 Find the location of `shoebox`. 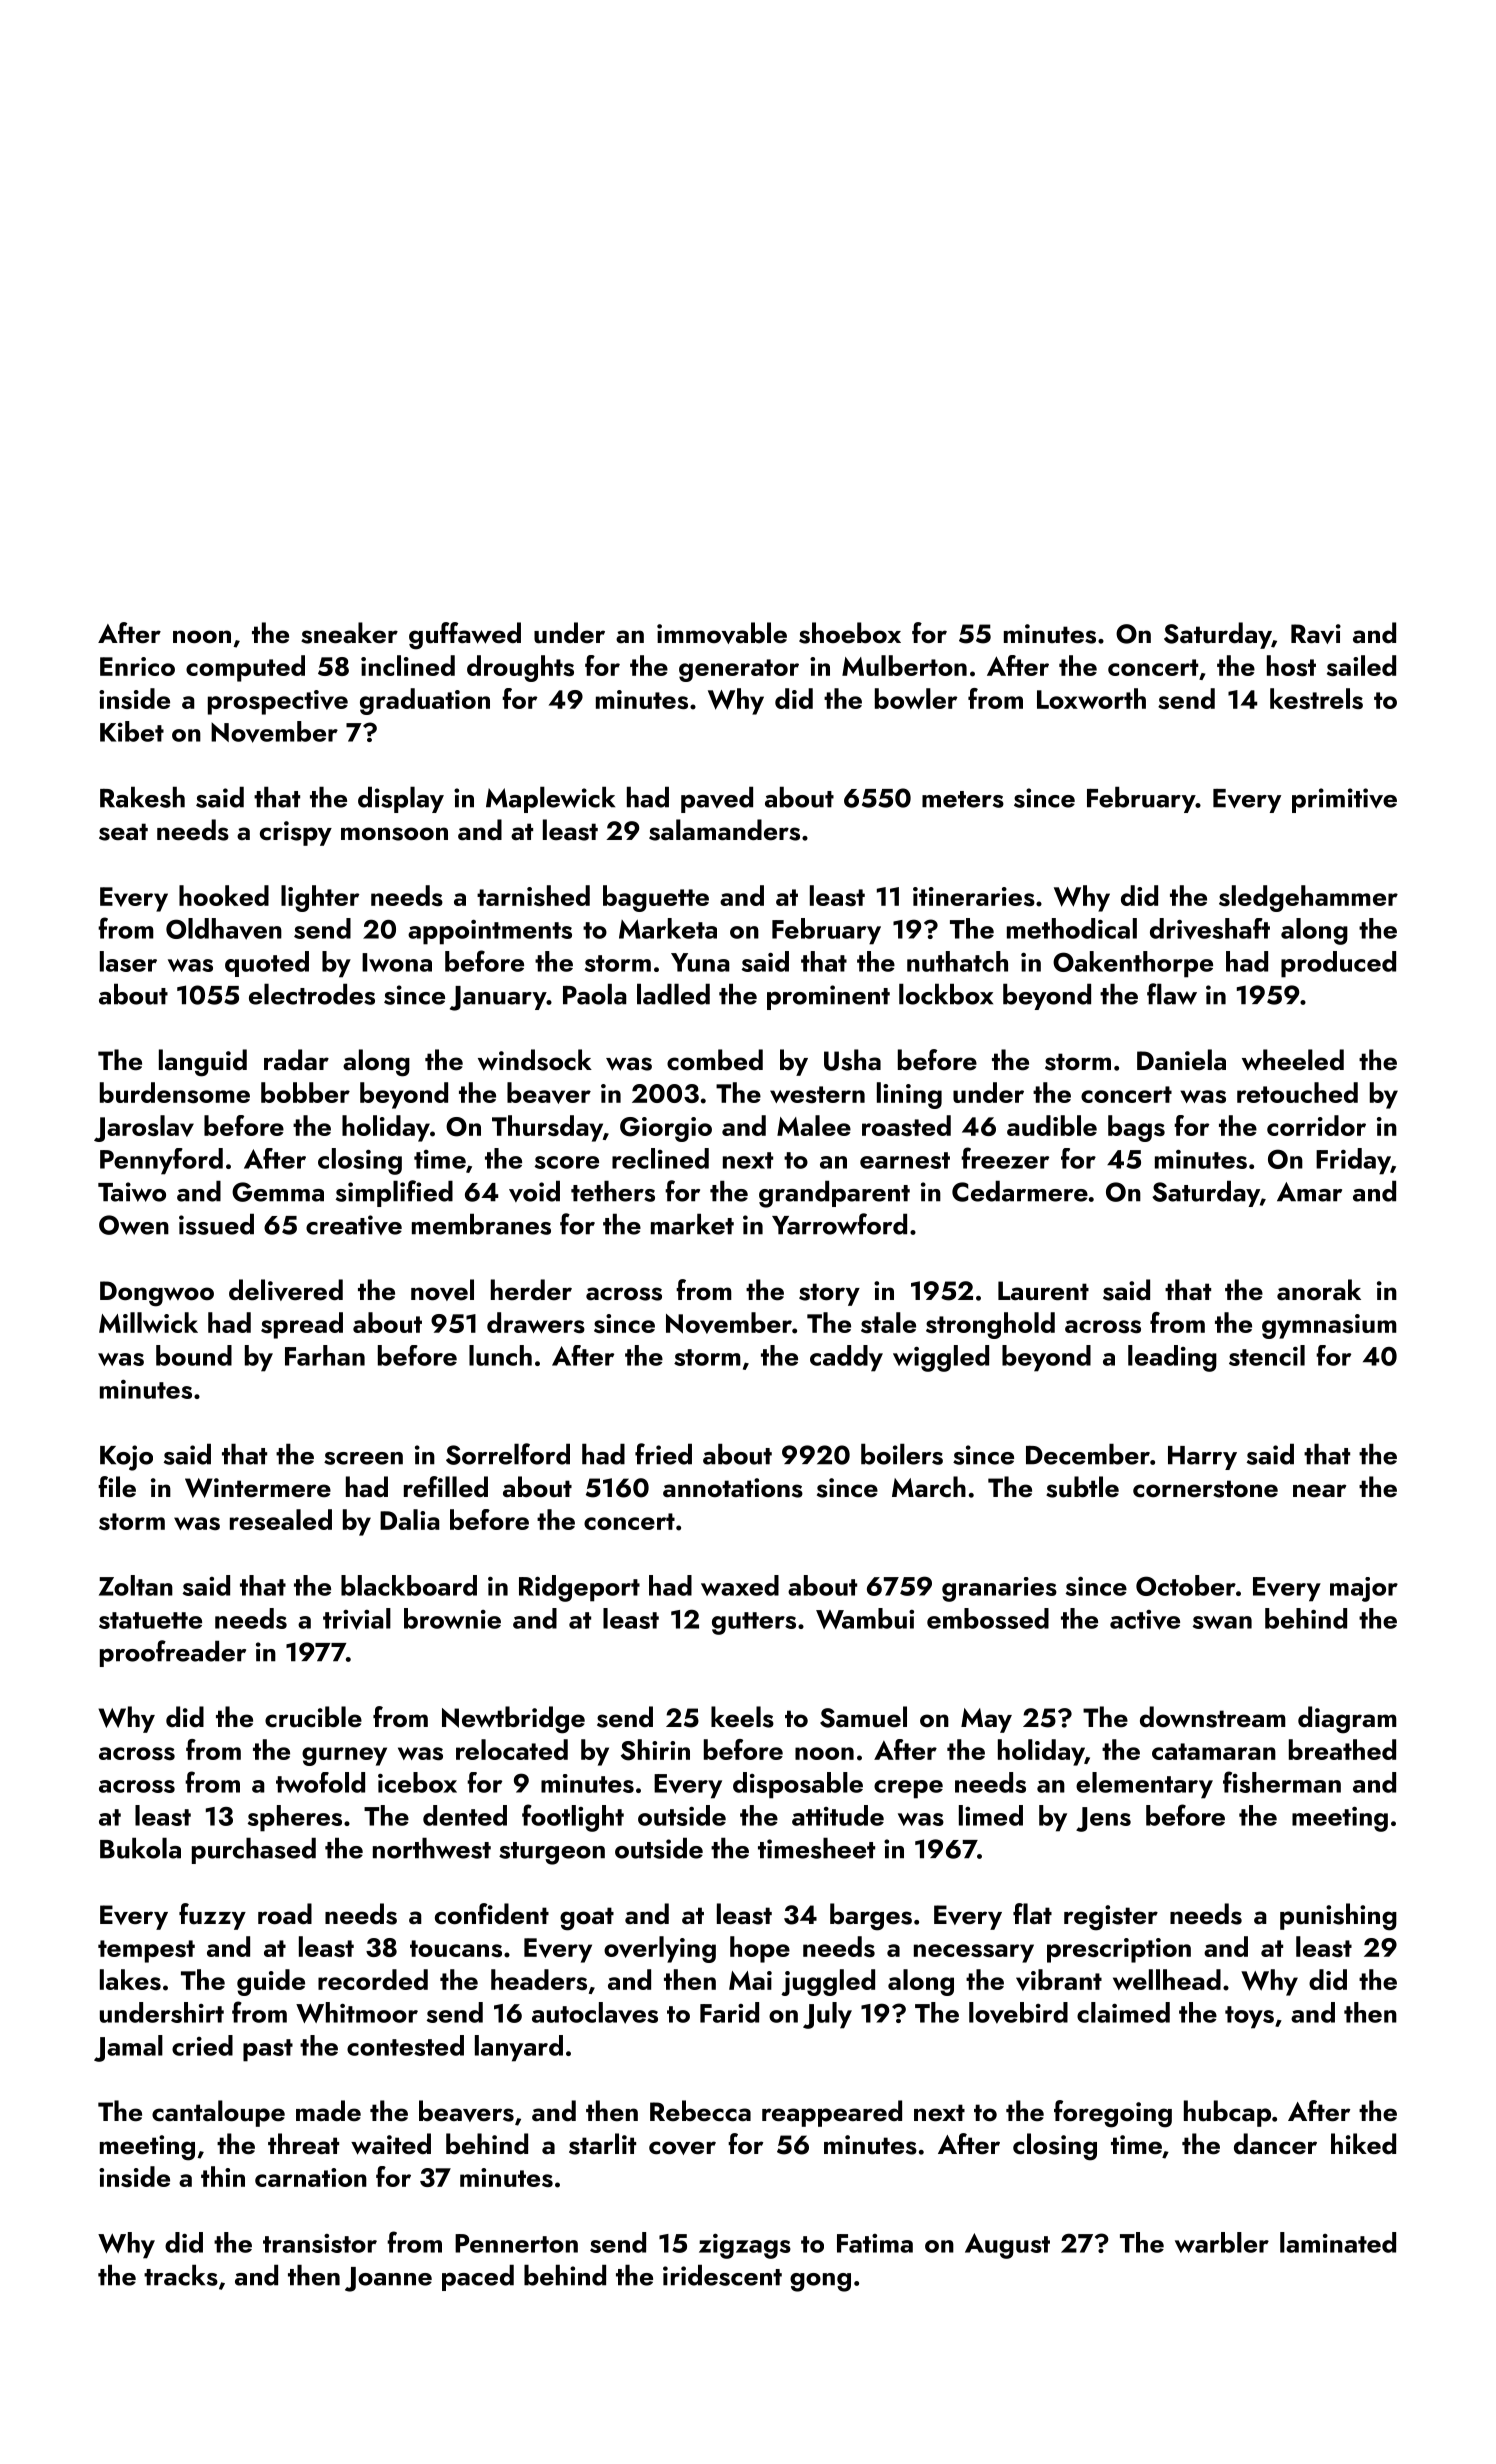

shoebox is located at coordinates (850, 633).
